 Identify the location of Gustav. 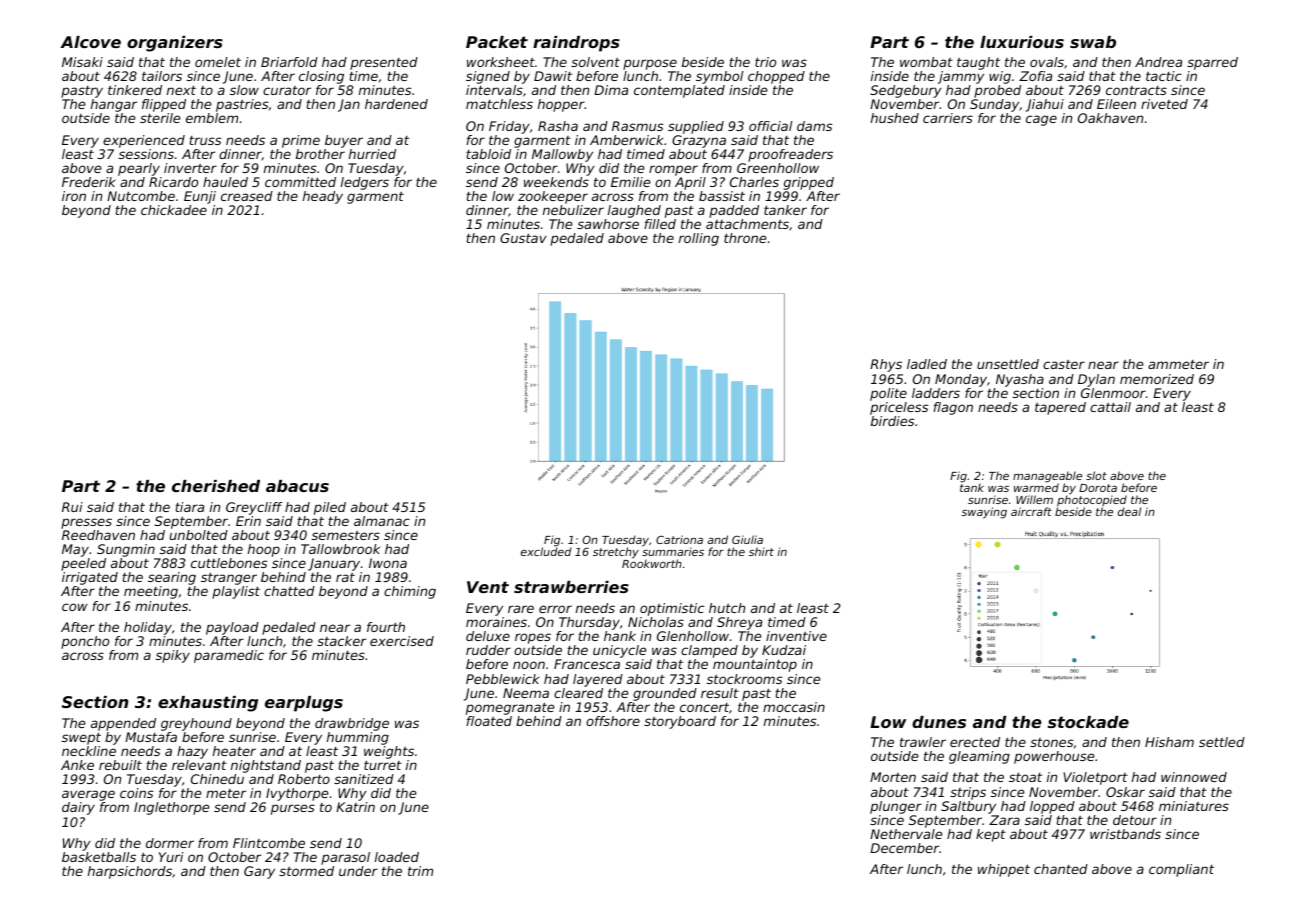
(523, 238).
